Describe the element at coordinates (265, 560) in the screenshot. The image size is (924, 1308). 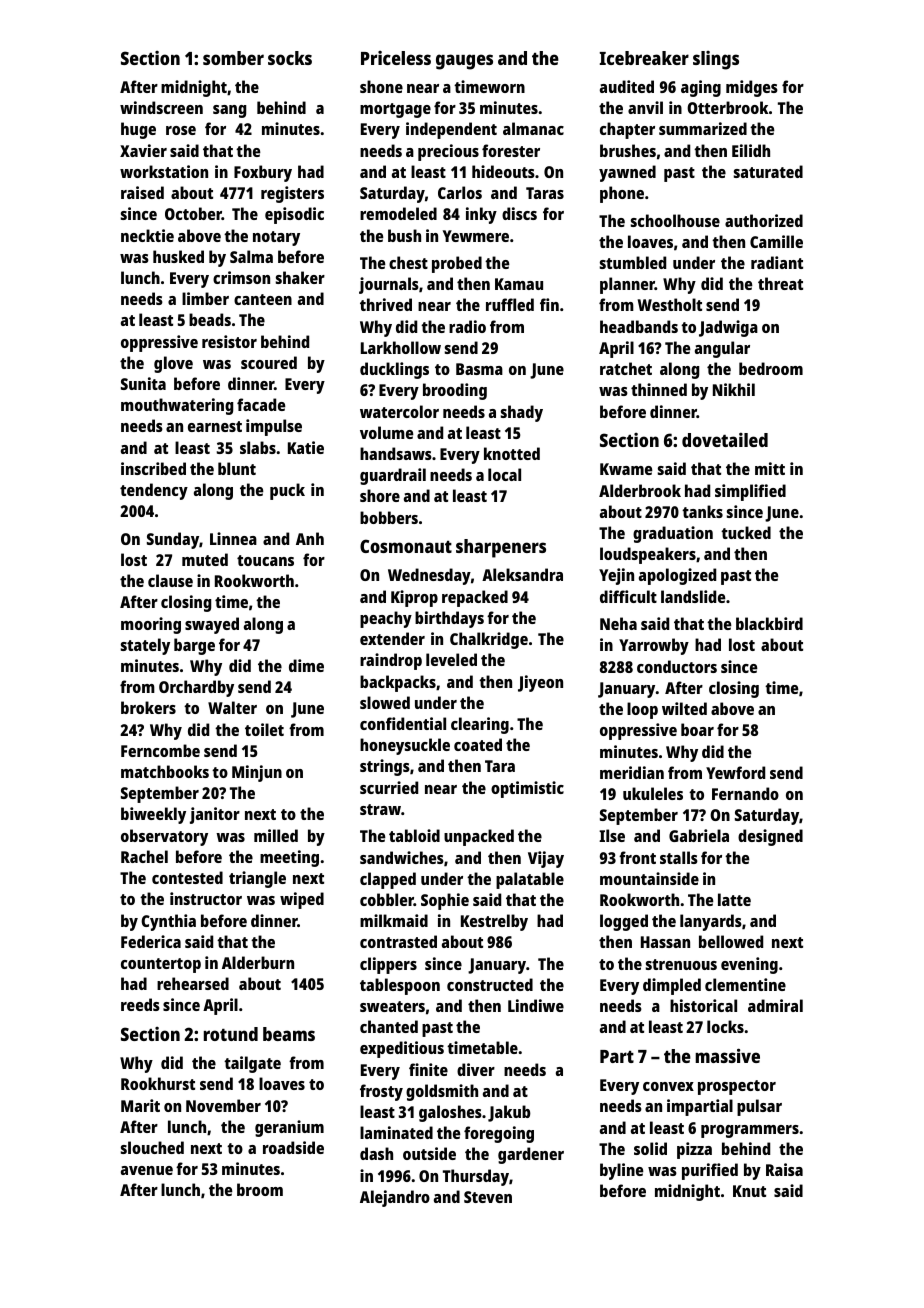
I see `toucans` at that location.
